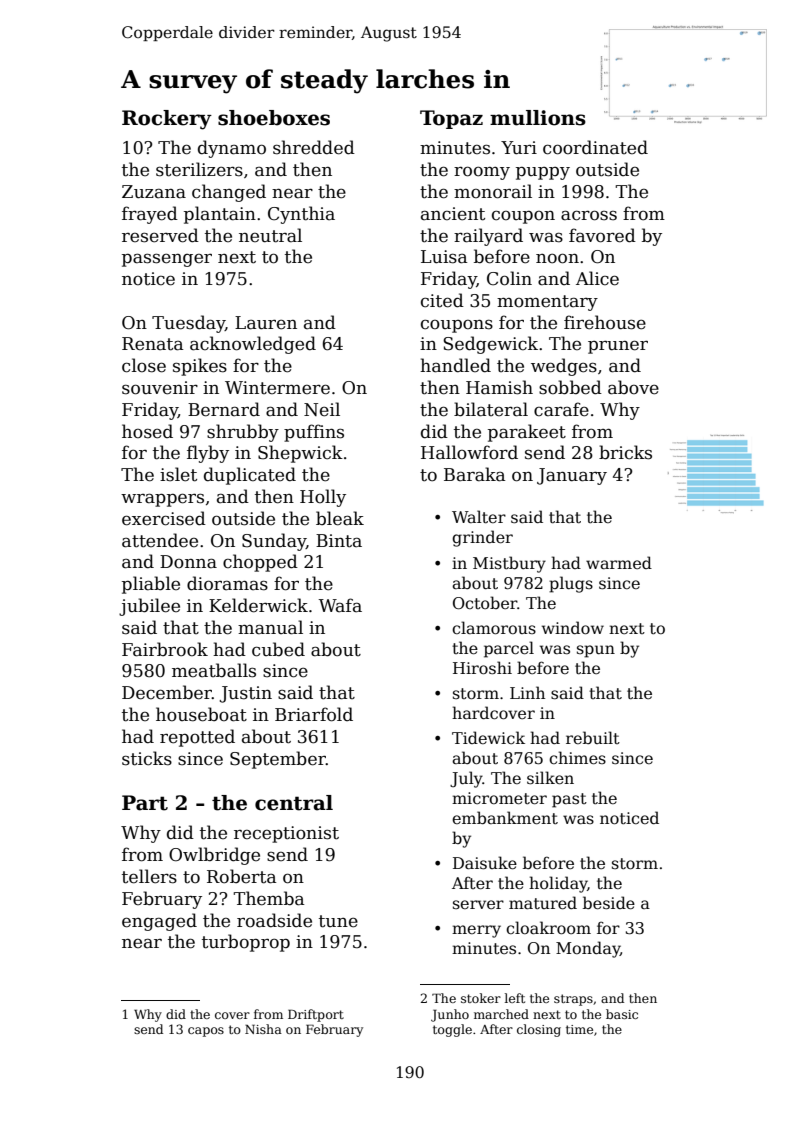 The height and width of the image is (1122, 790). What do you see at coordinates (569, 800) in the image?
I see `past` at bounding box center [569, 800].
